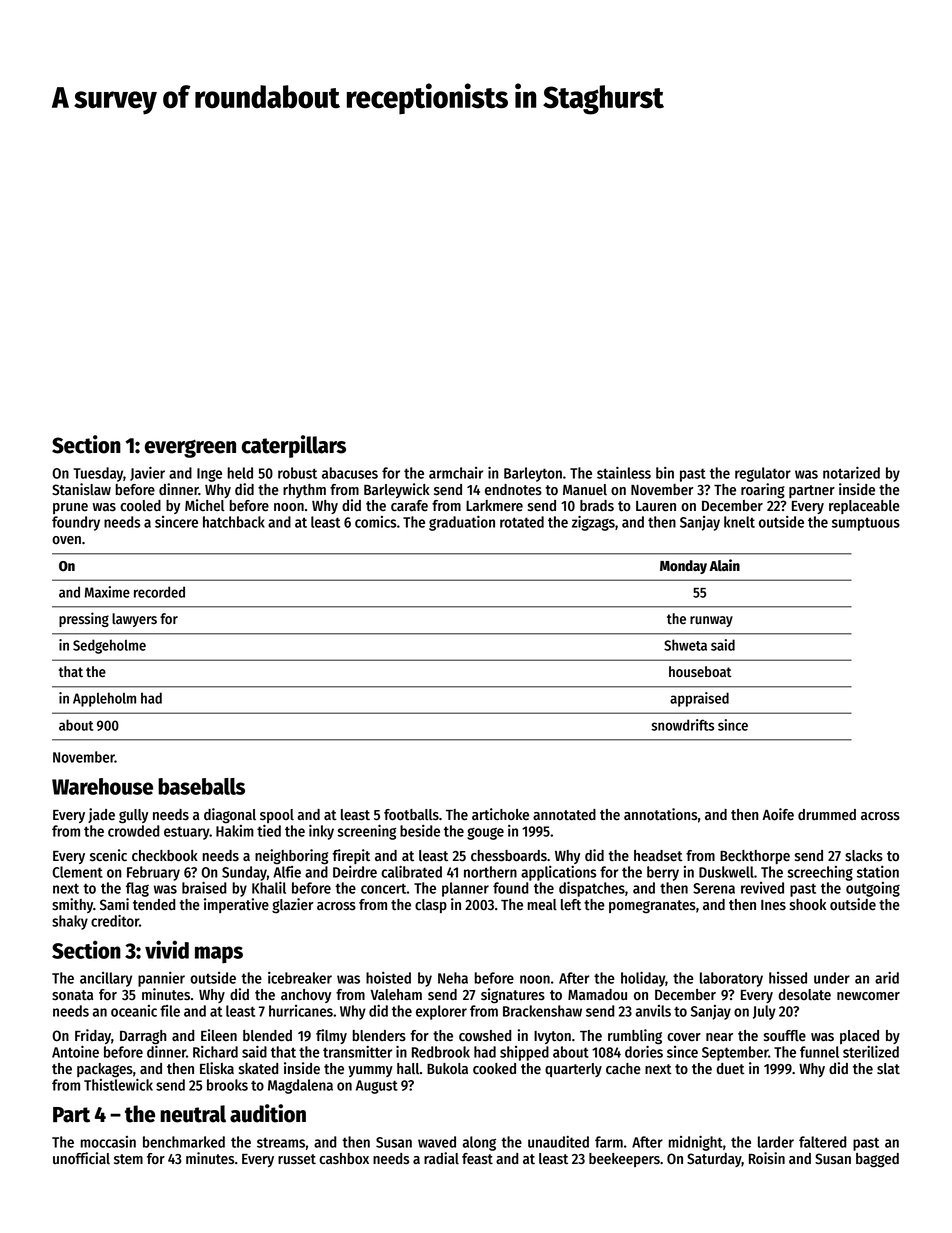 This screenshot has height=1233, width=952. What do you see at coordinates (864, 507) in the screenshot?
I see `replaceable` at bounding box center [864, 507].
